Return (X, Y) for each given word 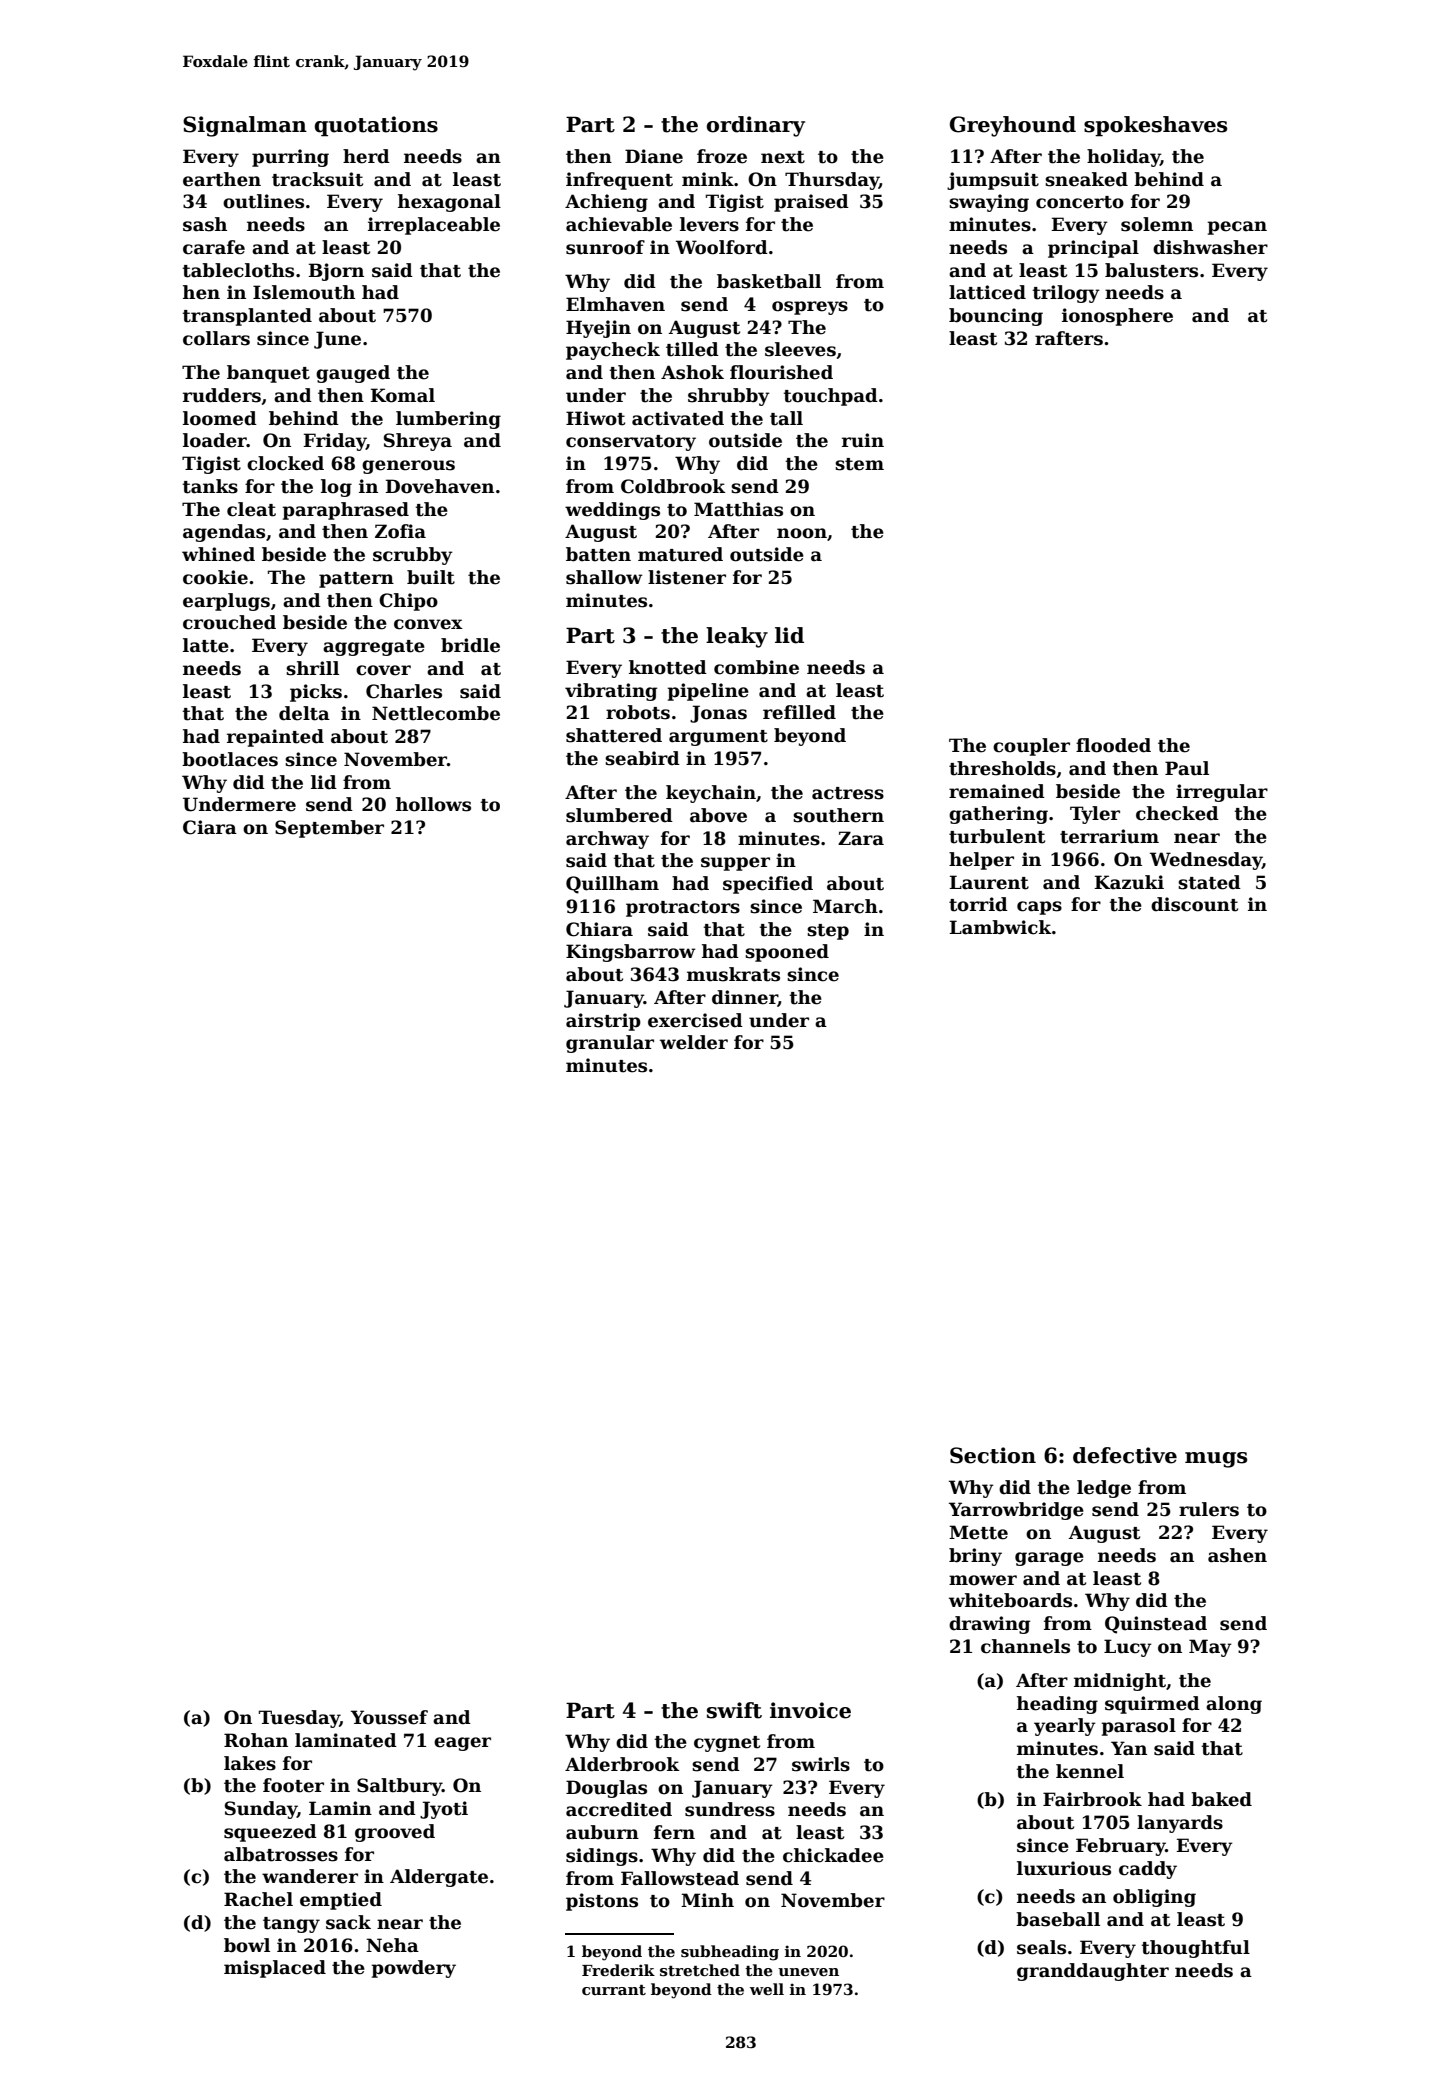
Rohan (256, 1740)
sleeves (800, 349)
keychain (711, 794)
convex (428, 624)
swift (734, 1710)
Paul (1187, 768)
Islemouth (304, 292)
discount (1194, 904)
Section (993, 1455)
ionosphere (1117, 317)
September (329, 829)
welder (694, 1042)
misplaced (275, 1969)
